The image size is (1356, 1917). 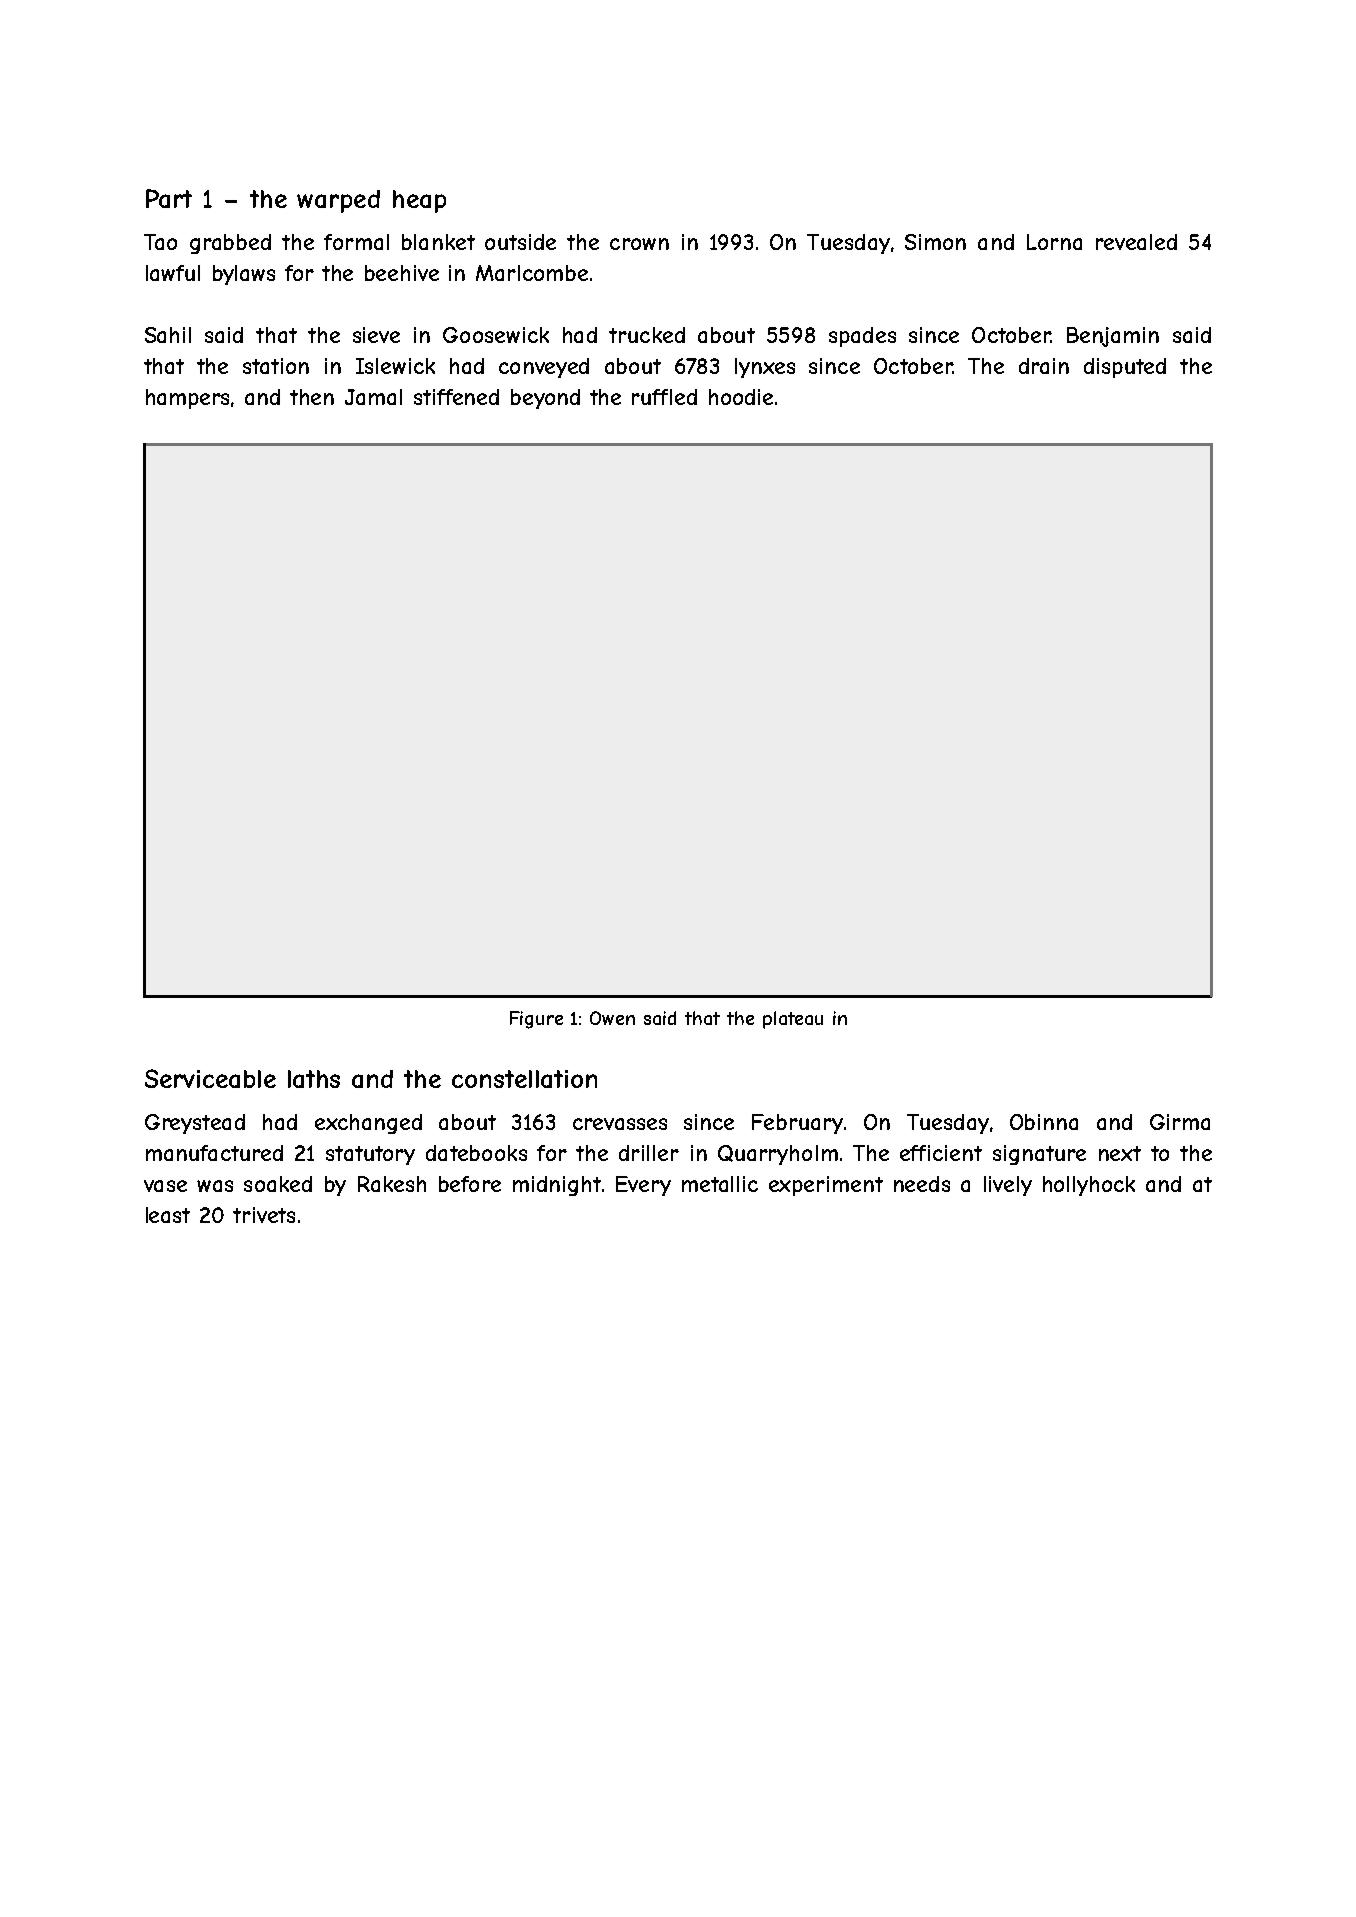 What do you see at coordinates (612, 1018) in the image?
I see `Owen` at bounding box center [612, 1018].
